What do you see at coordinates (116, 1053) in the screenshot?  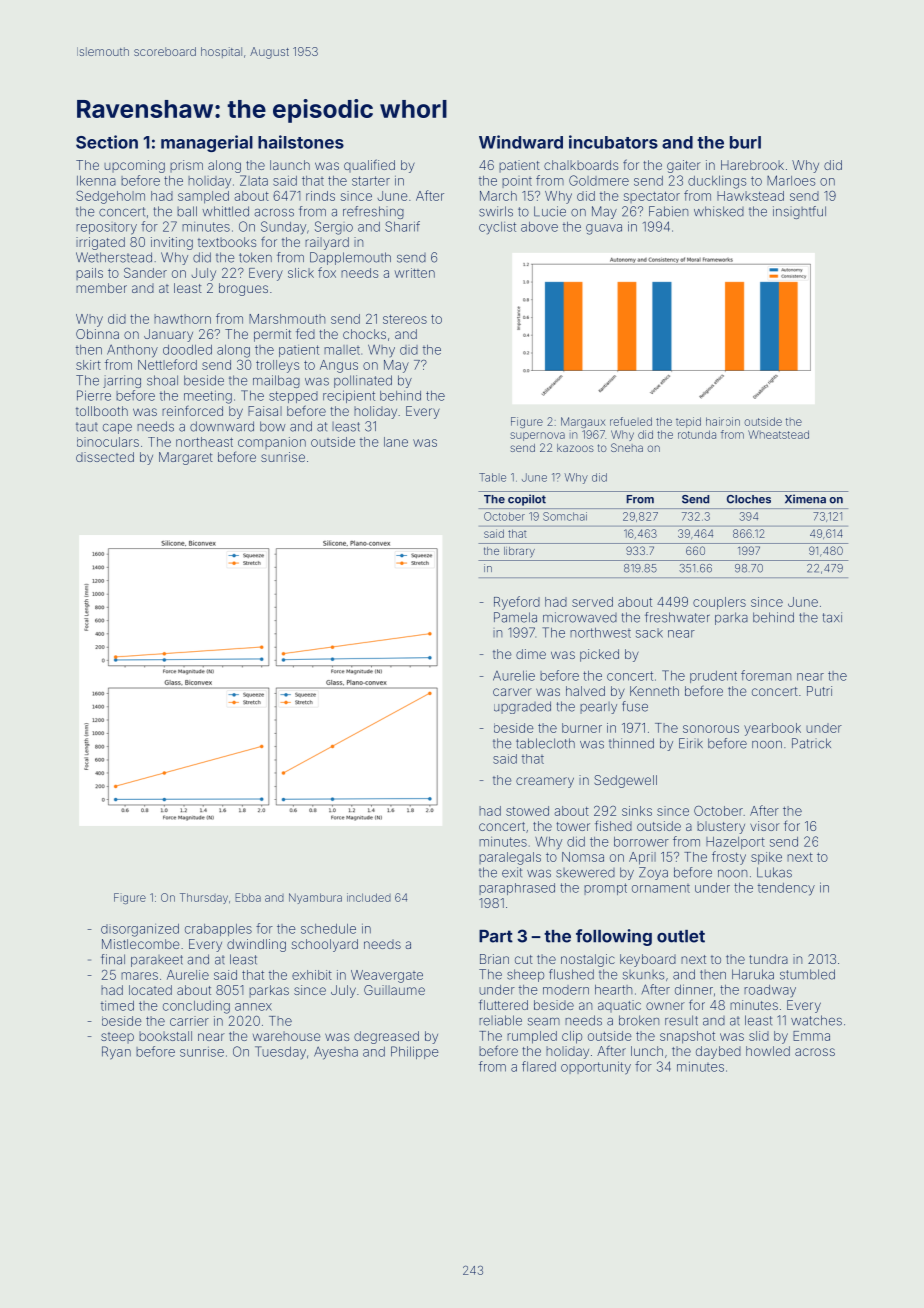 I see `Ryan` at bounding box center [116, 1053].
